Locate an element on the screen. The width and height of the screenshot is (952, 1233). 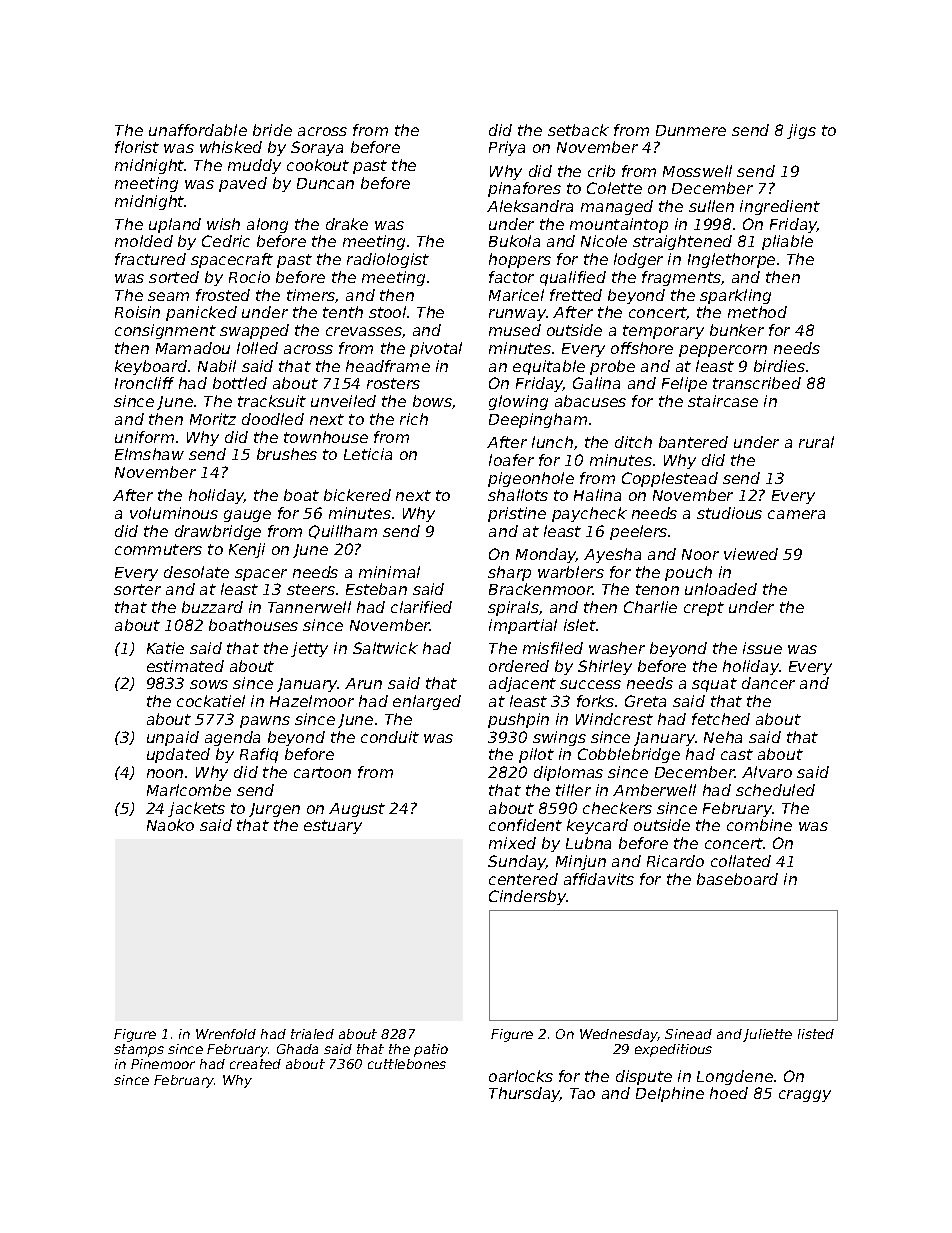
baseboard is located at coordinates (737, 879).
